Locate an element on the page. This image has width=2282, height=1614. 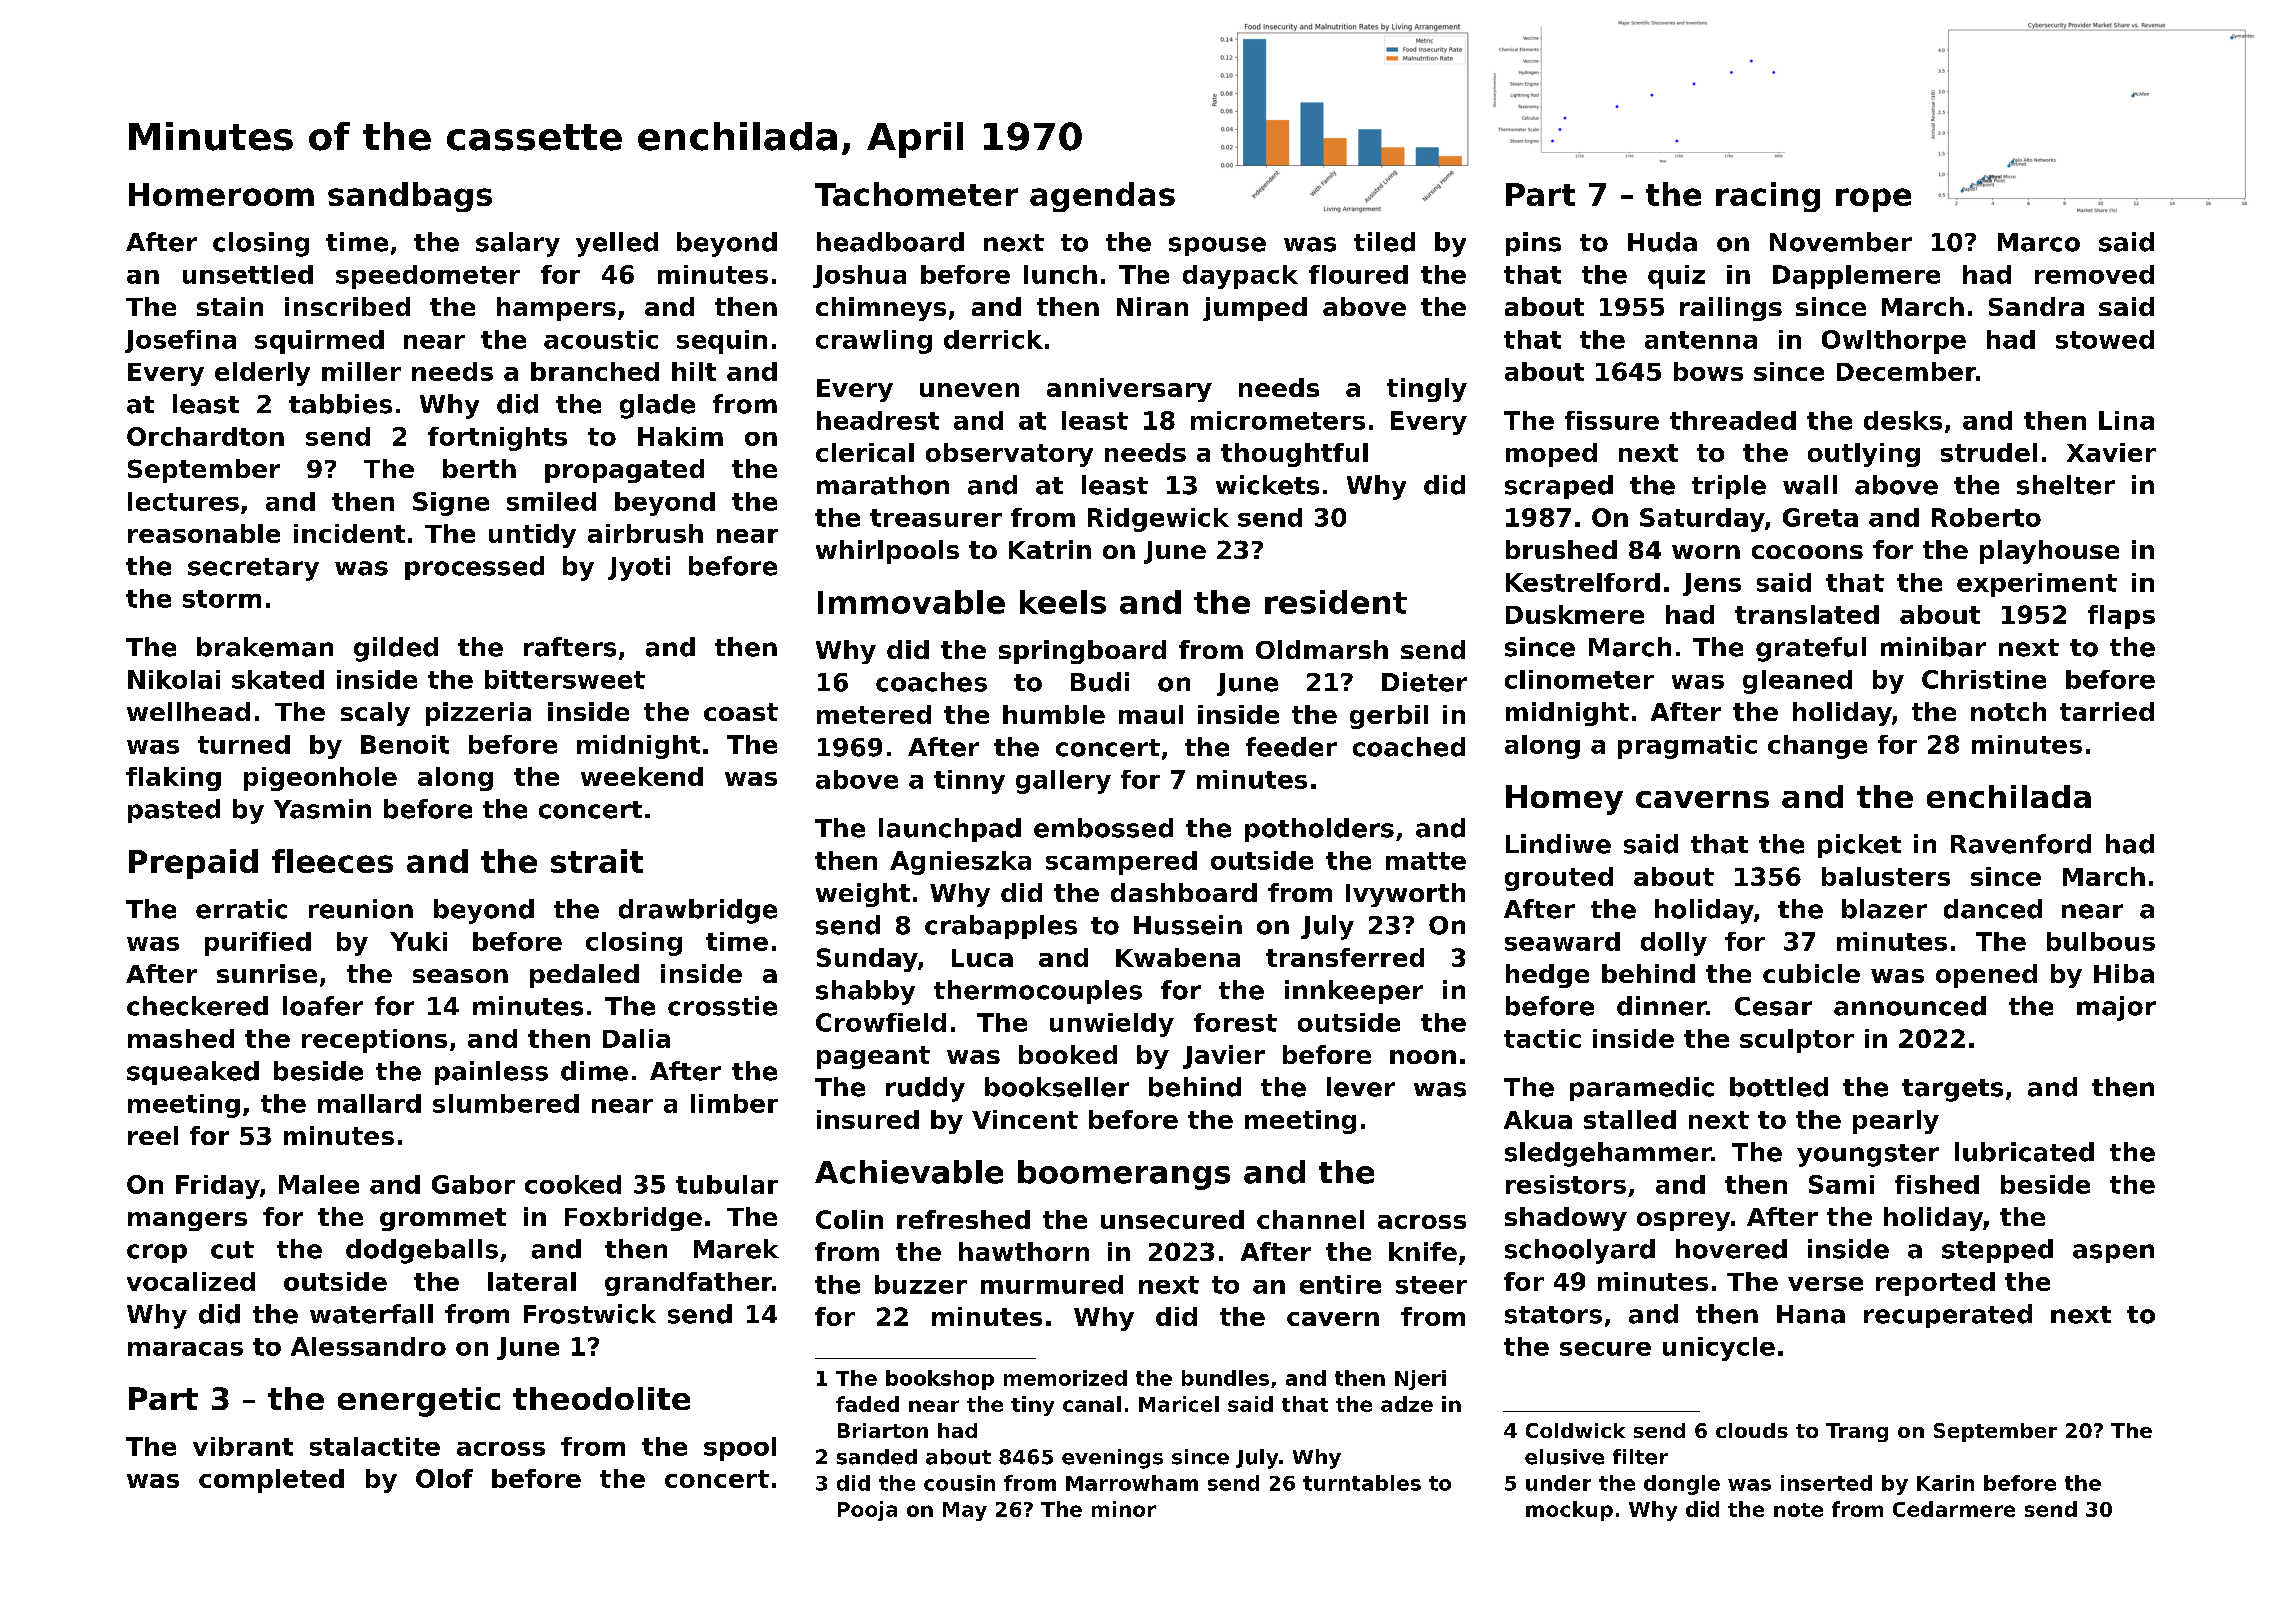
Olof is located at coordinates (444, 1478).
